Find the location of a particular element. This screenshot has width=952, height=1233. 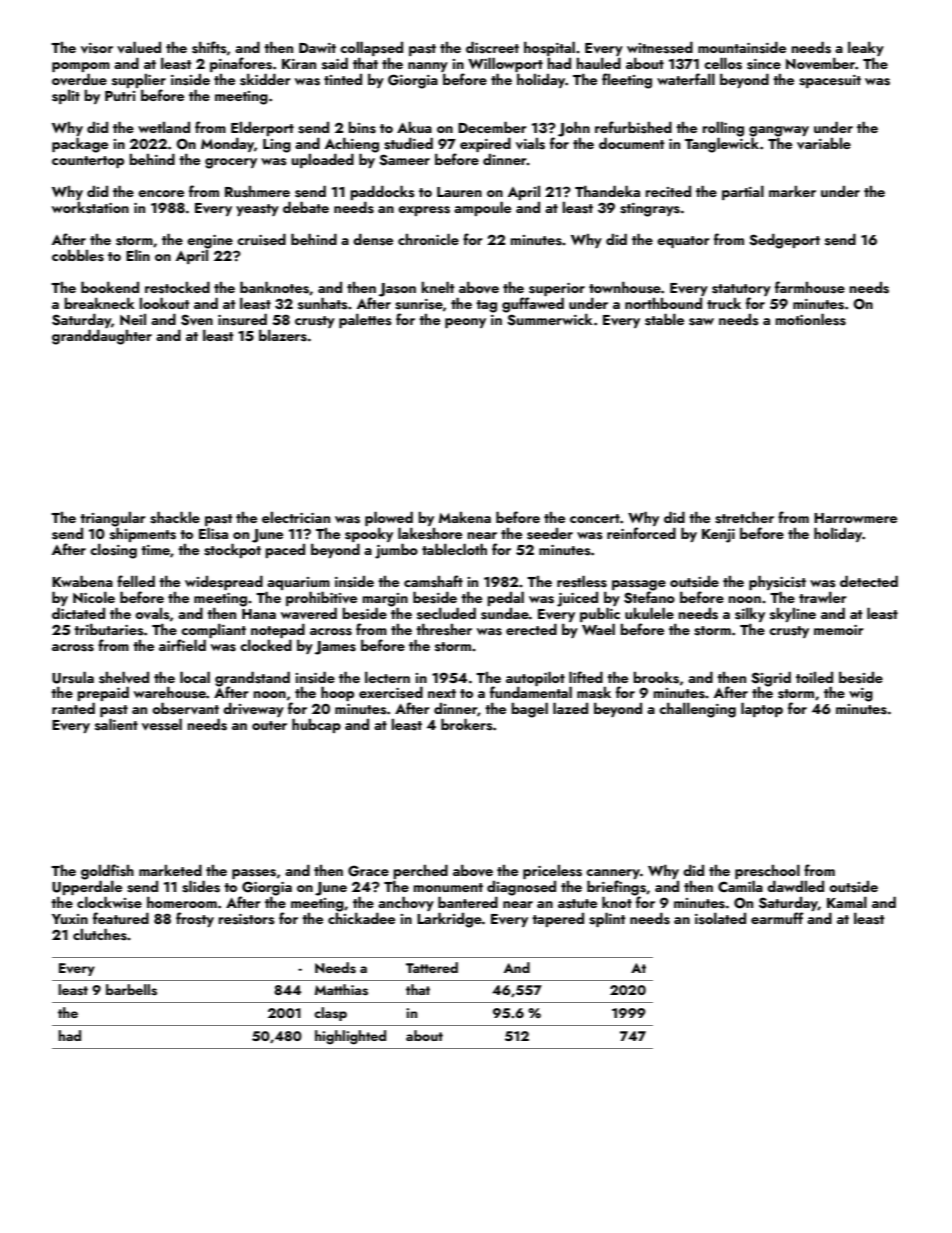

December is located at coordinates (492, 127).
